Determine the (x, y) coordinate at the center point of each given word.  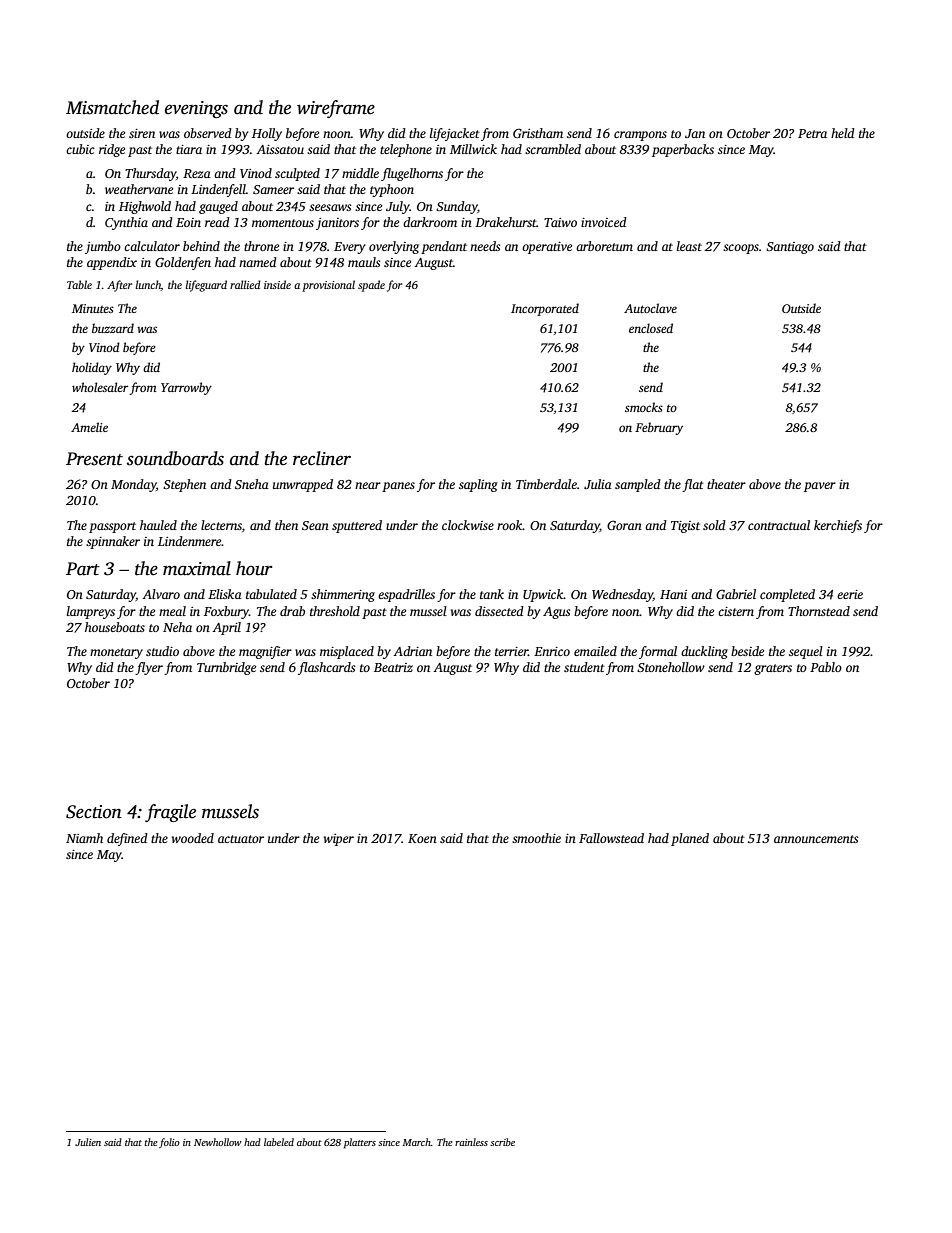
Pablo (826, 667)
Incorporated (545, 309)
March (417, 1142)
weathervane (139, 189)
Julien (88, 1142)
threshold (335, 611)
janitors (337, 224)
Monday (133, 485)
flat (693, 485)
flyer (149, 668)
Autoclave (650, 308)
